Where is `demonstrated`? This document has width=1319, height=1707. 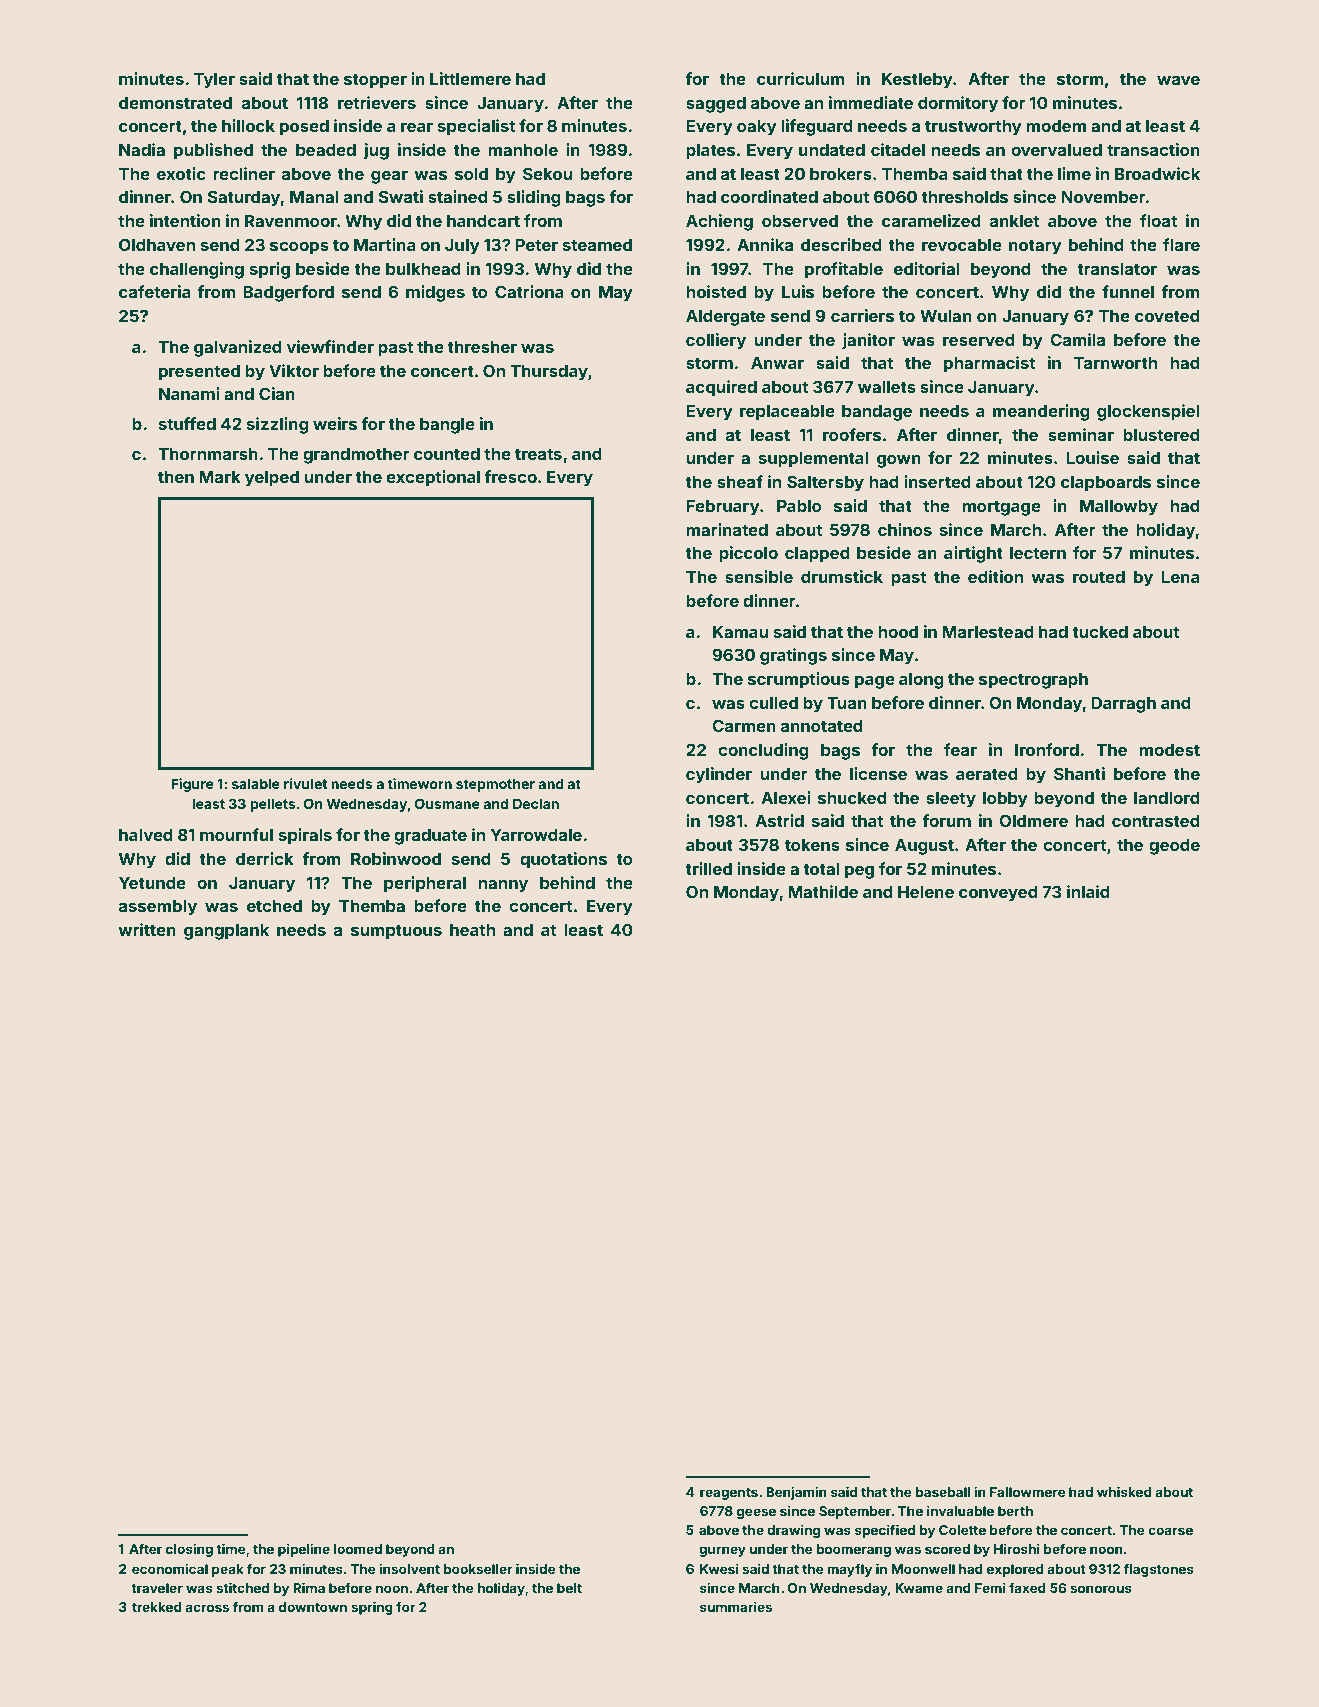
demonstrated is located at coordinates (175, 103).
